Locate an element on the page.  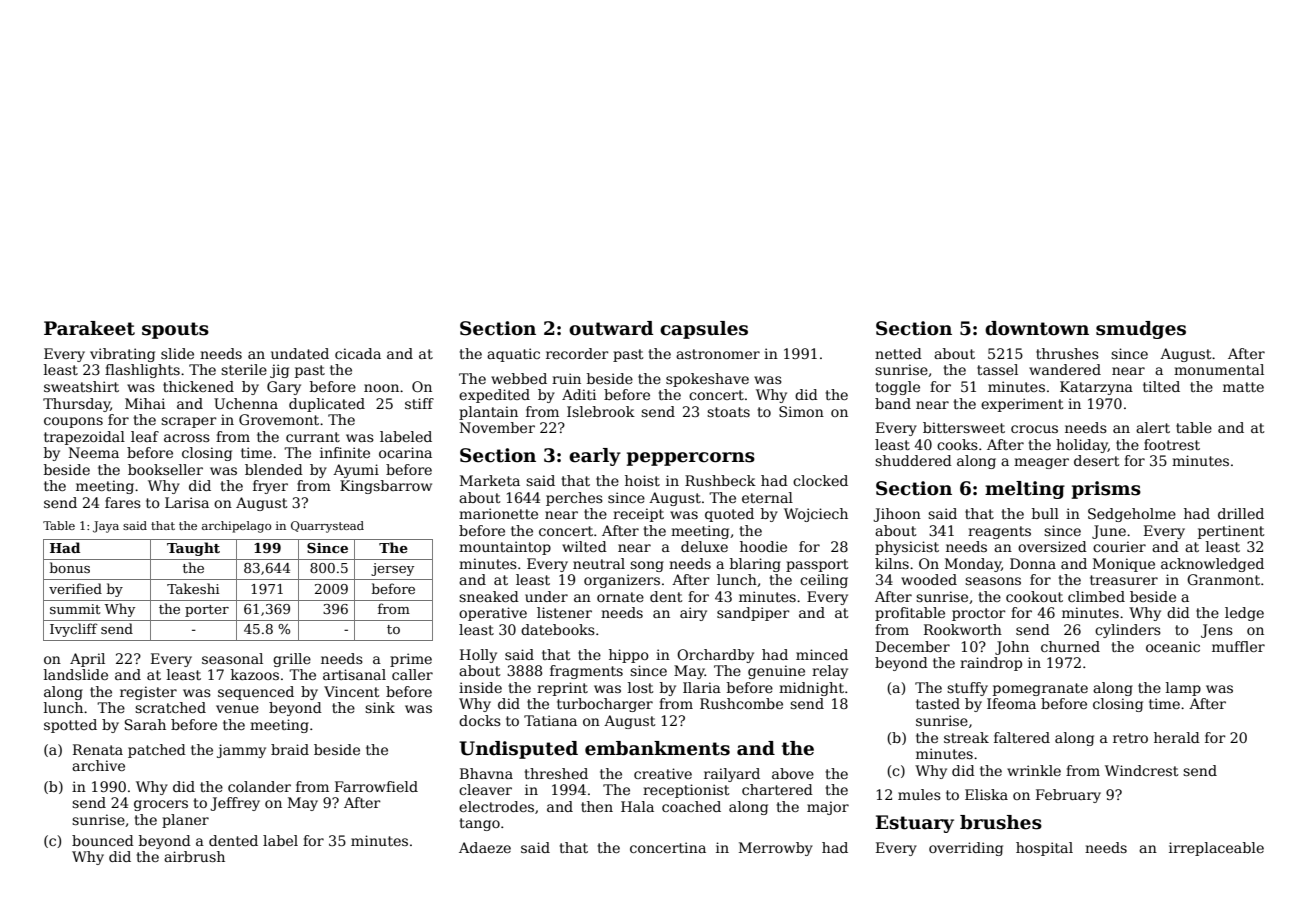
aquatic is located at coordinates (513, 355).
